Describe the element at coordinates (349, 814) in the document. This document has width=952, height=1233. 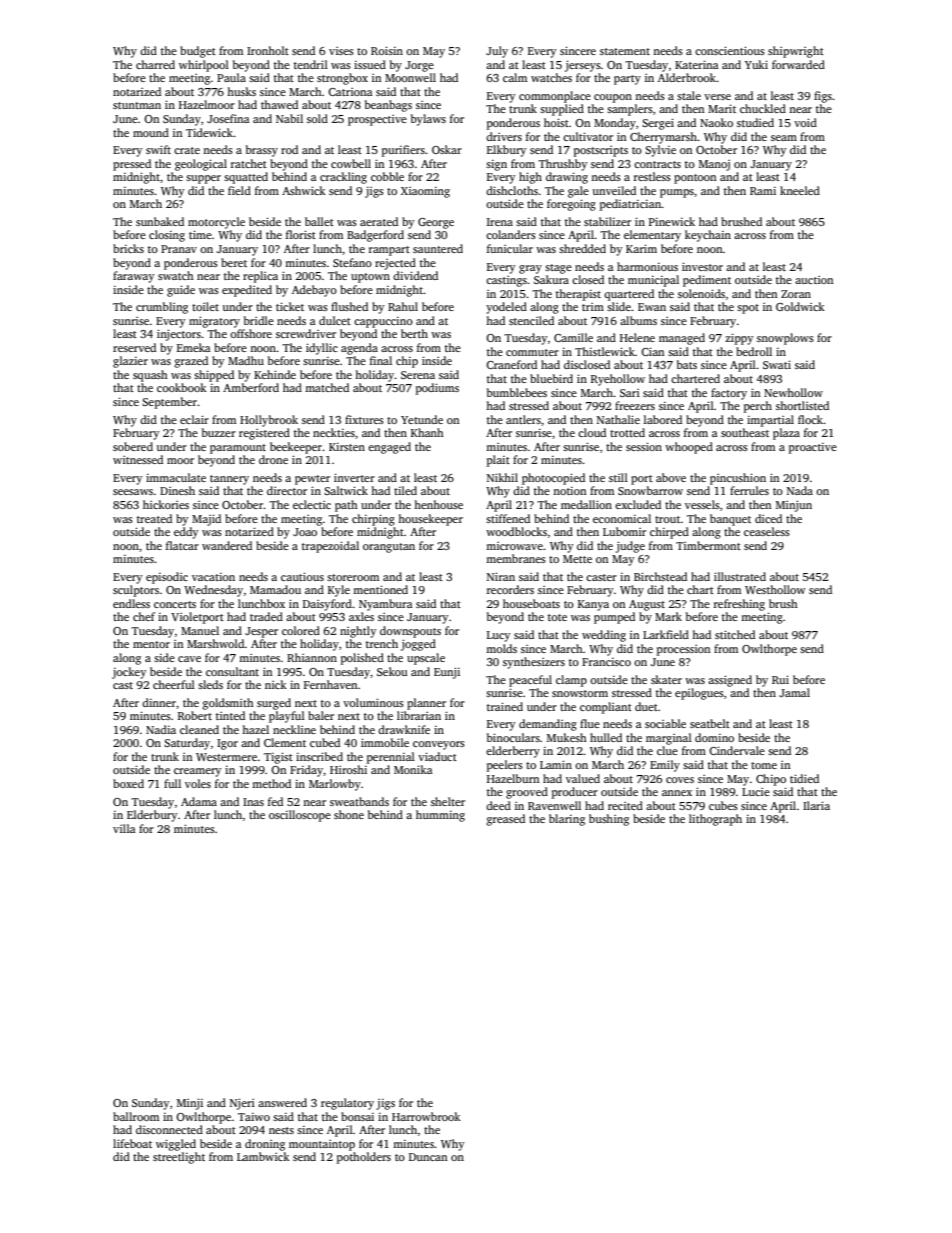
I see `shone` at that location.
